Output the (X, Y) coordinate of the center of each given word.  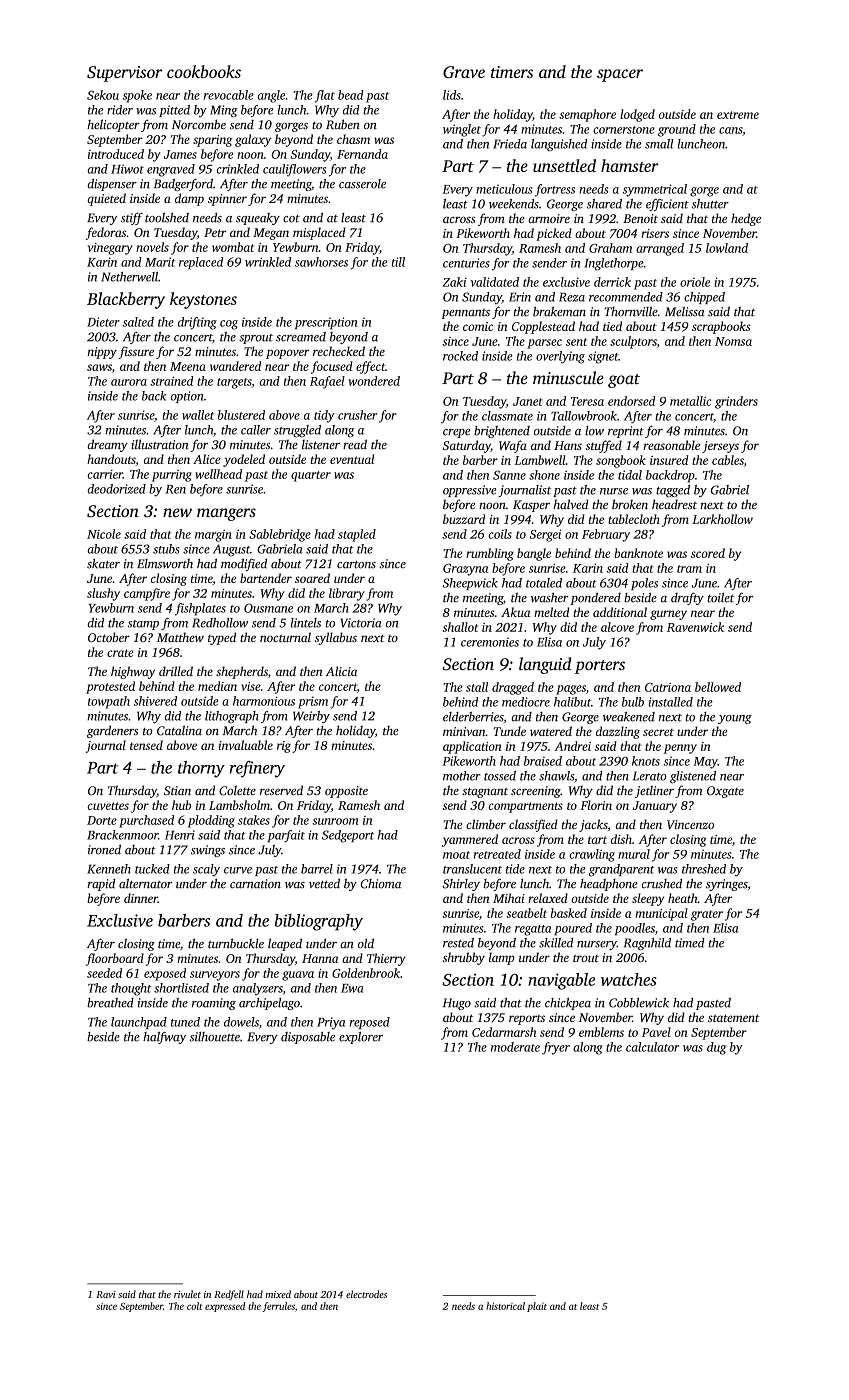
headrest (674, 504)
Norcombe (199, 124)
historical (505, 1306)
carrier (105, 474)
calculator (652, 1047)
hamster (630, 165)
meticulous (504, 189)
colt (195, 1306)
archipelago (269, 1004)
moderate (515, 1047)
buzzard (464, 519)
